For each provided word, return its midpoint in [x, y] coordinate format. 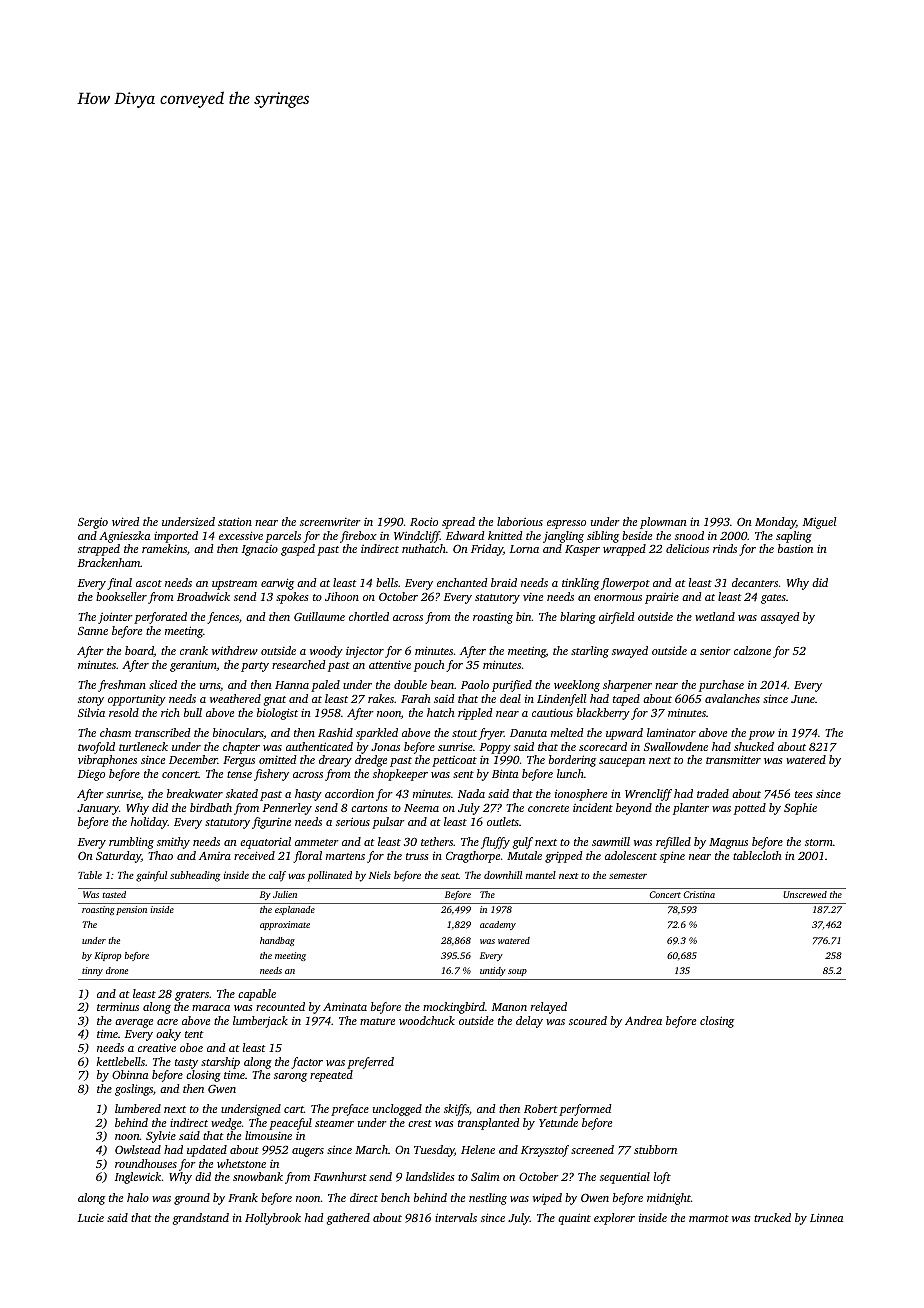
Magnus [728, 843]
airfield [616, 618]
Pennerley [287, 809]
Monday [775, 523]
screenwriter [330, 522]
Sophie [800, 809]
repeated [331, 1076]
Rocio [424, 521]
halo [138, 1197]
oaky [168, 1035]
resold [124, 712]
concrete [548, 808]
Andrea [643, 1020]
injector [365, 652]
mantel [541, 875]
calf [277, 876]
